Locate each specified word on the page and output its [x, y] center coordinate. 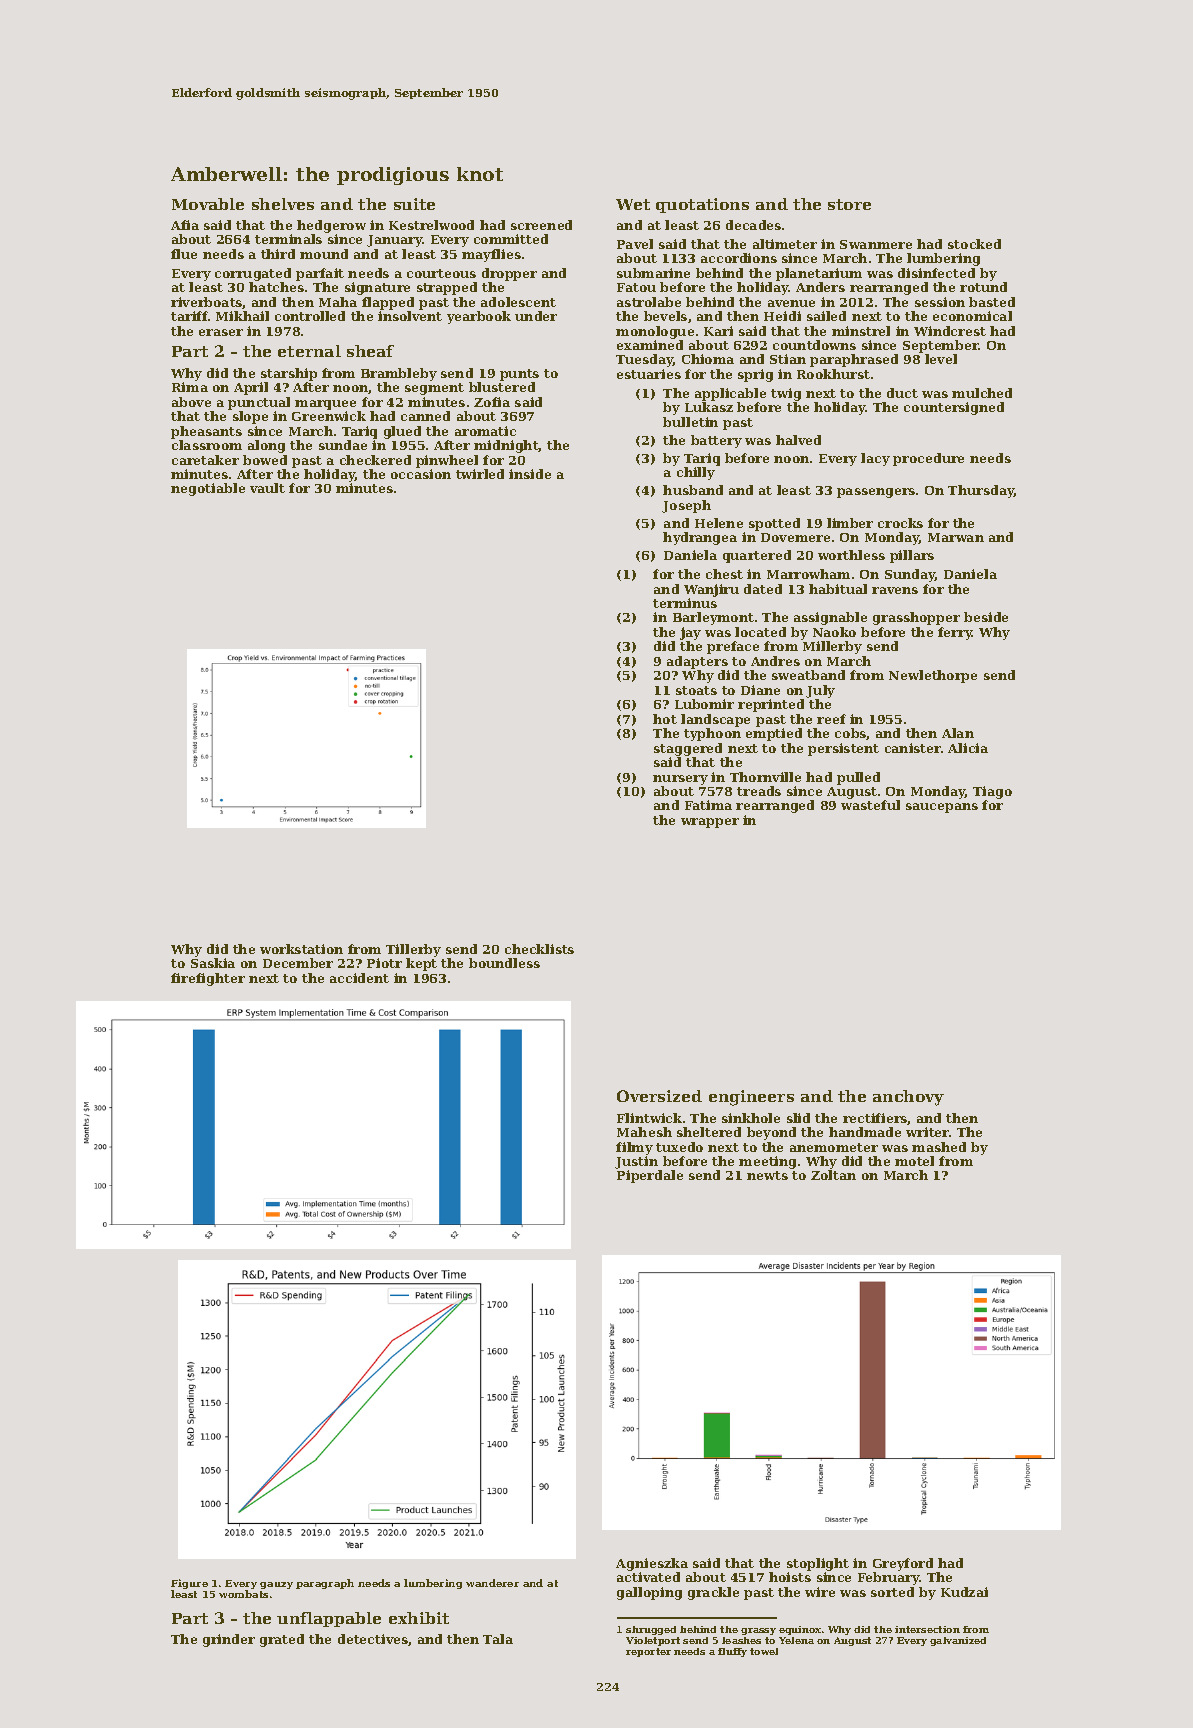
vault [267, 488]
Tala [498, 1639]
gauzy [276, 1585]
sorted [892, 1592]
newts [767, 1175]
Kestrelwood [431, 225]
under [536, 316]
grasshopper [916, 618]
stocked [974, 244]
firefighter [208, 979]
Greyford [903, 1564]
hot [665, 719]
